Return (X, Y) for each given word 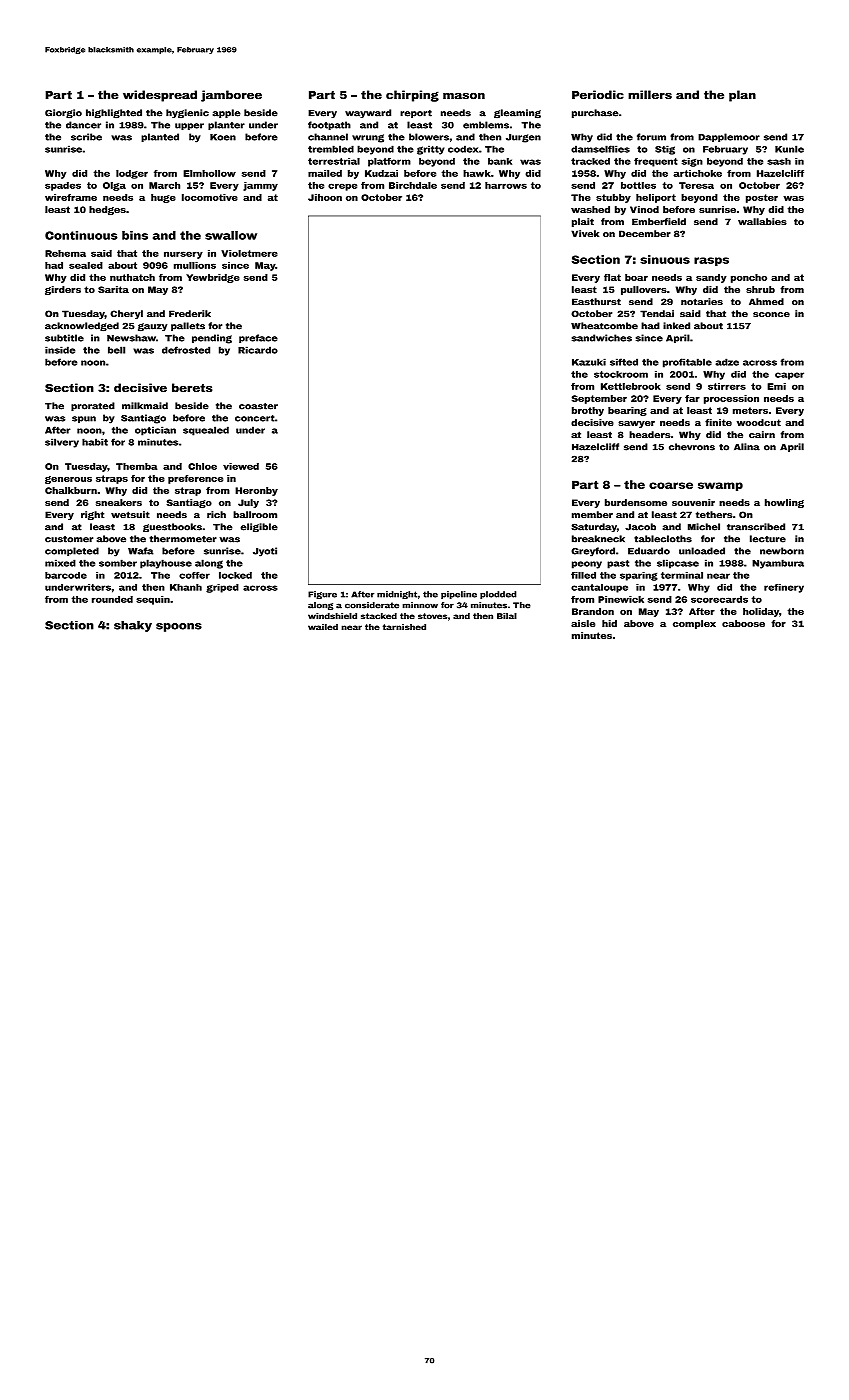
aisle (583, 623)
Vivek (585, 233)
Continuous (81, 235)
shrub (760, 289)
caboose (743, 623)
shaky (133, 626)
